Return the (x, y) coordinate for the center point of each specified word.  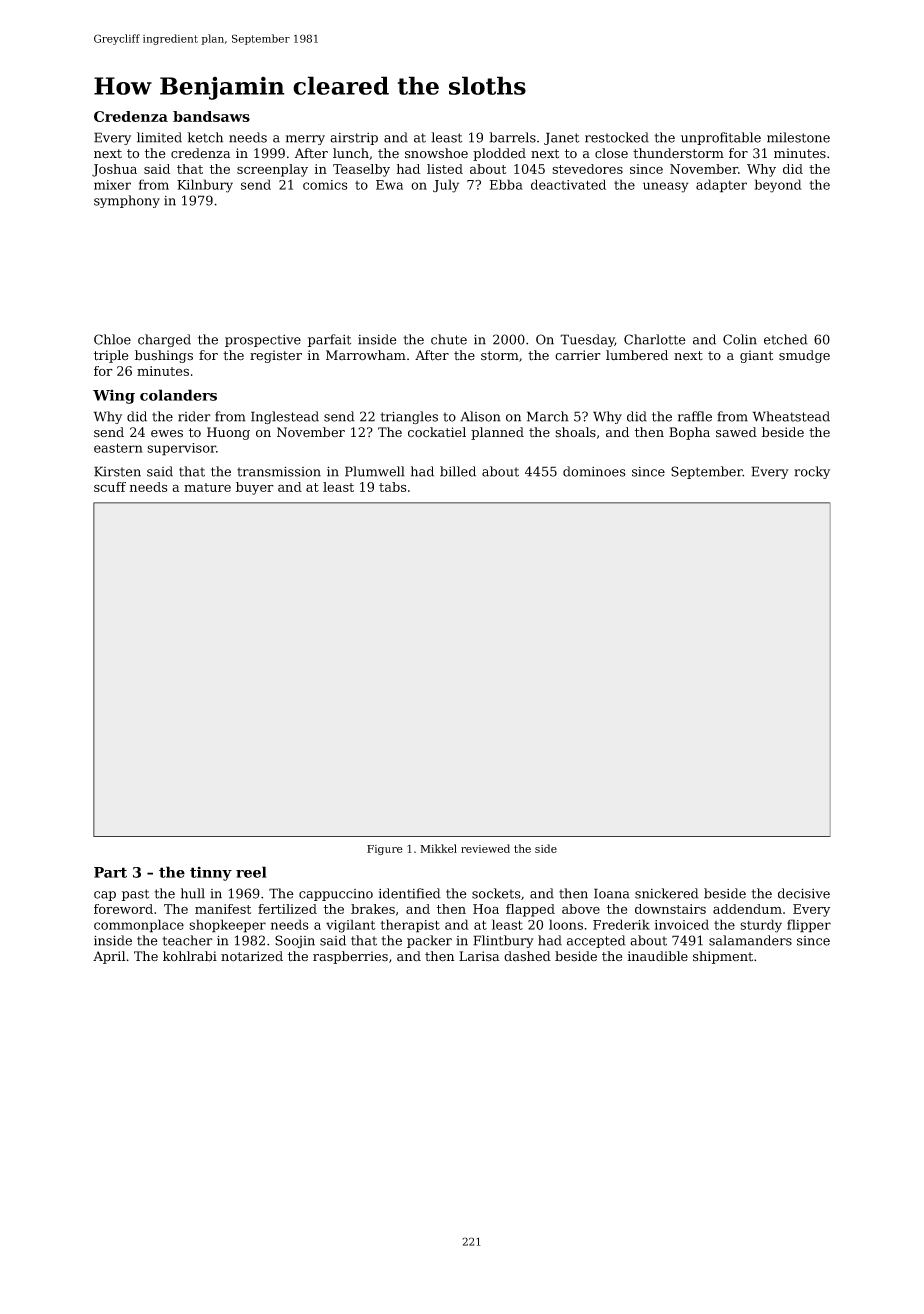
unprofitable (721, 138)
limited (159, 137)
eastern (118, 448)
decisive (804, 893)
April (109, 957)
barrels (512, 137)
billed (458, 471)
